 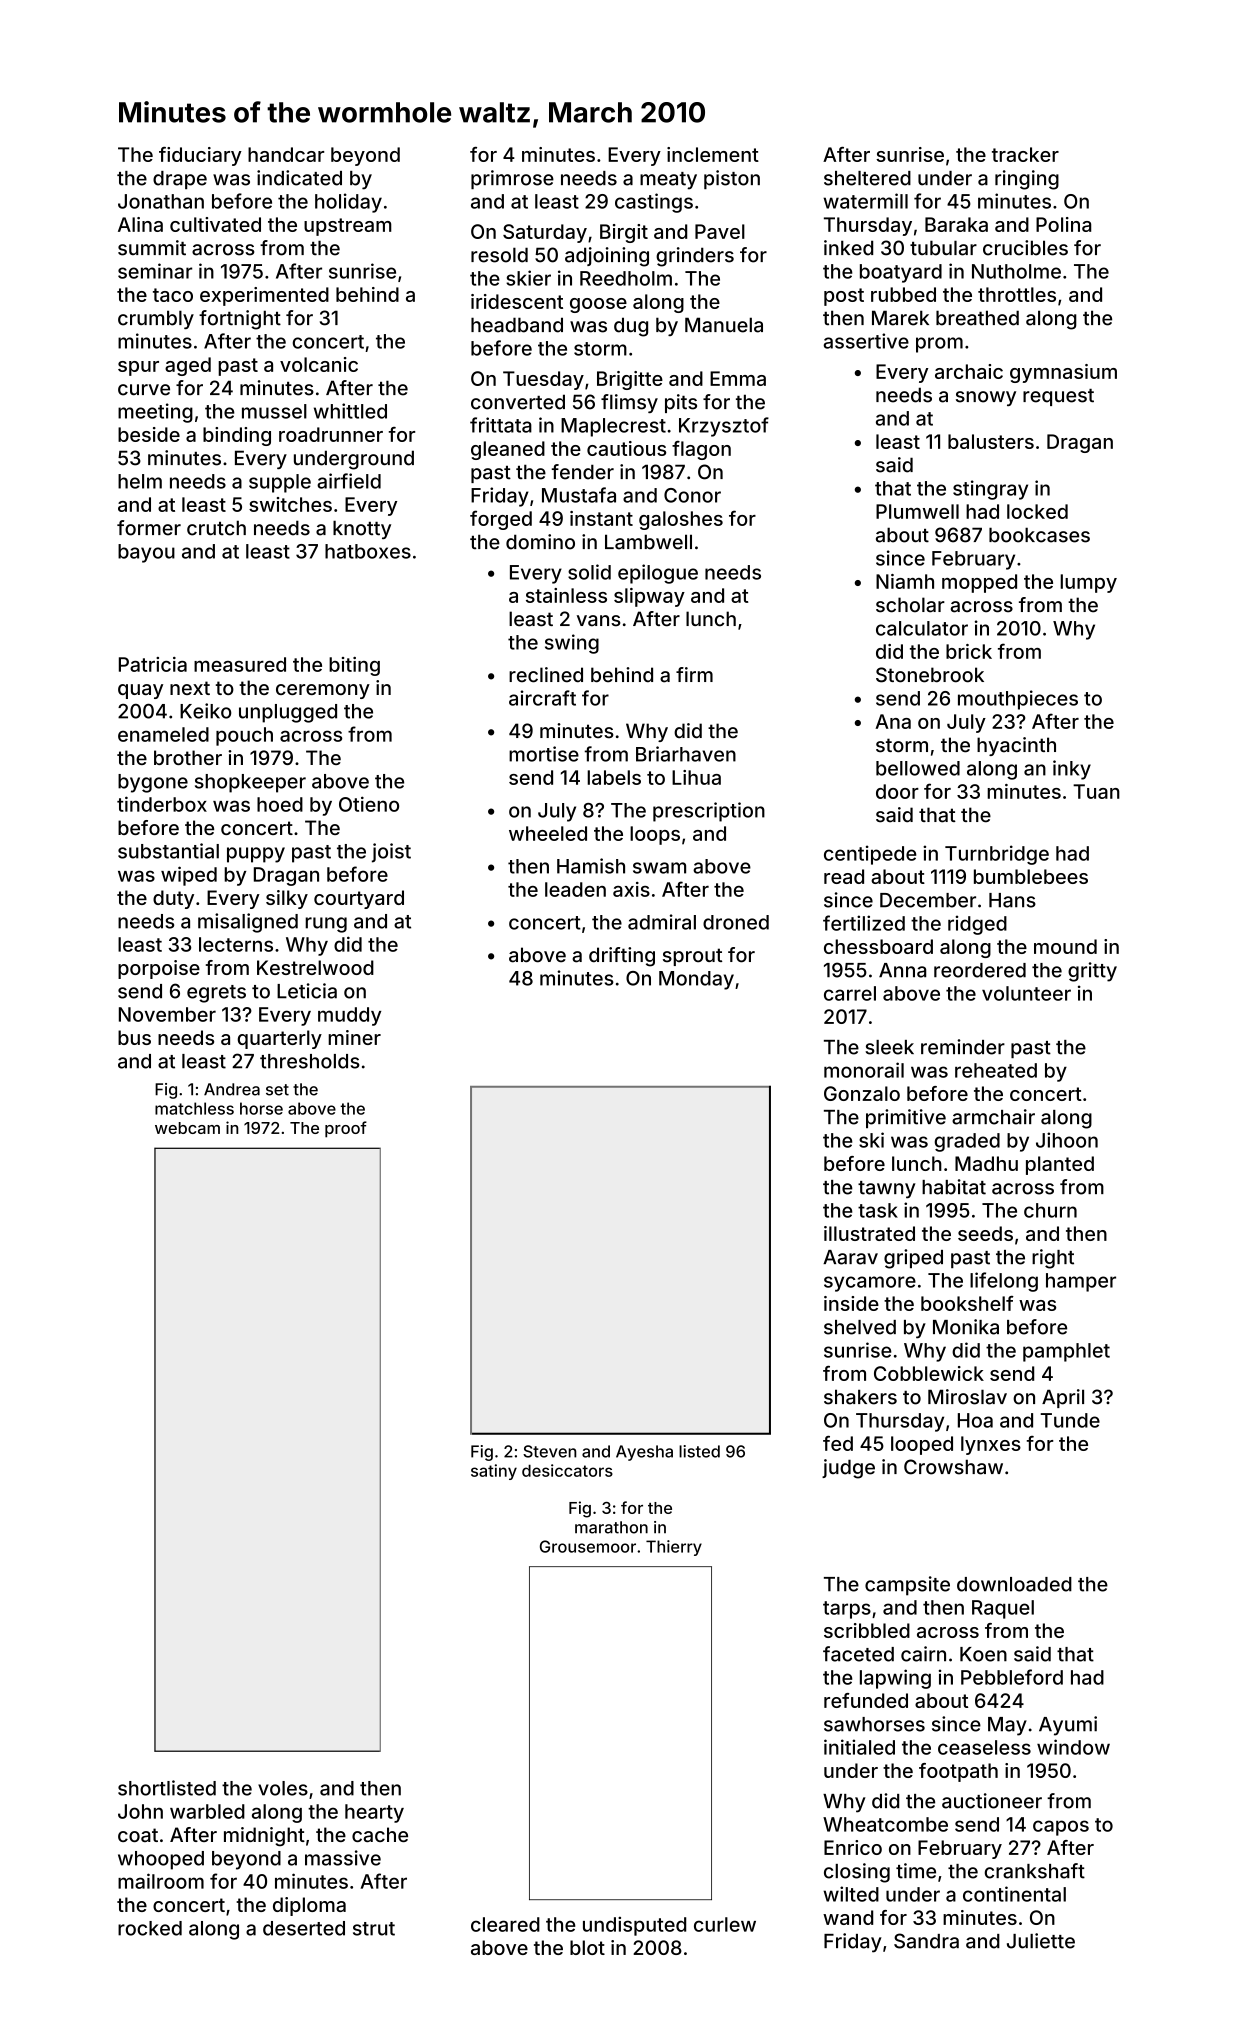 I want to click on seminar, so click(x=155, y=271).
